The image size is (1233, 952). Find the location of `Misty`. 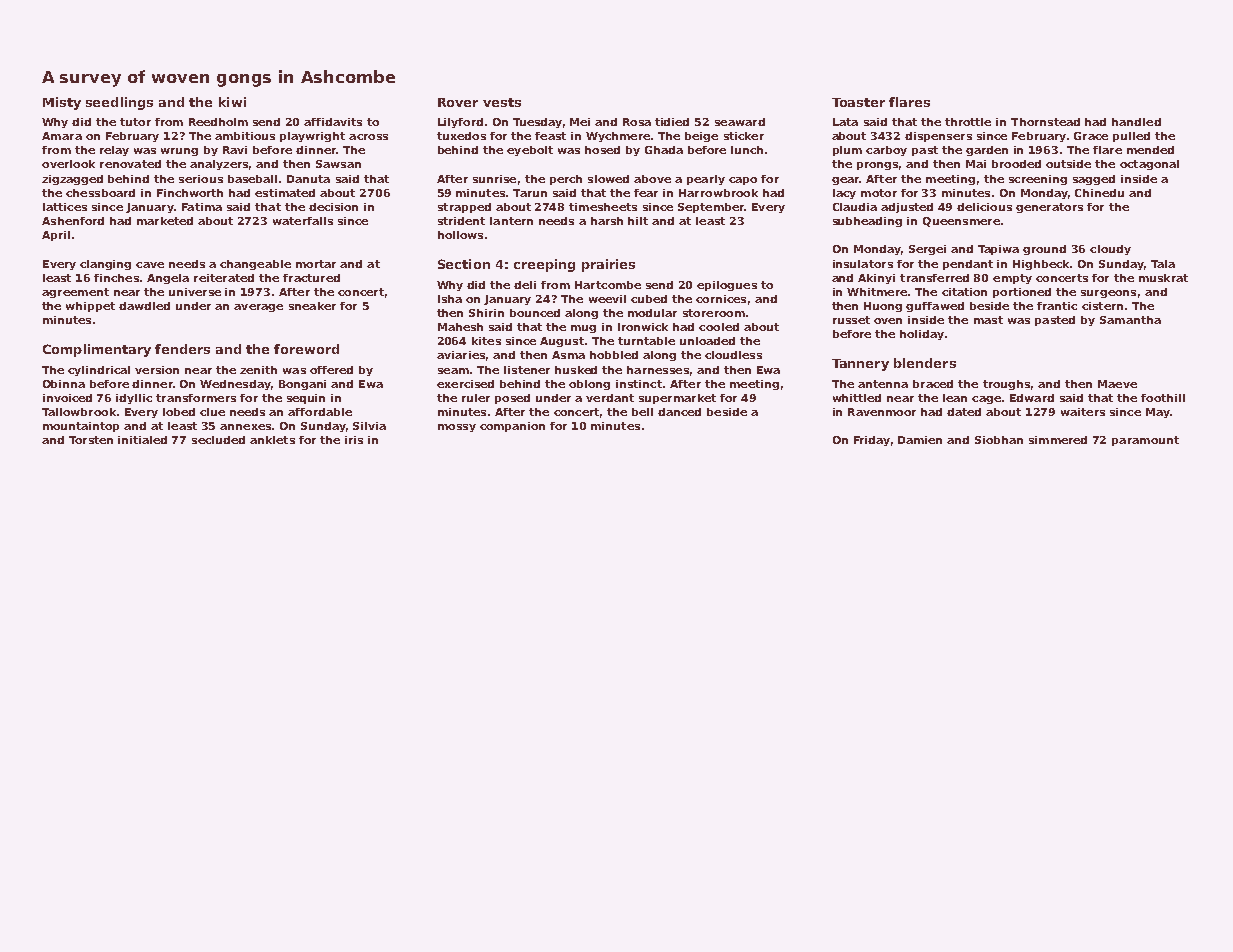

Misty is located at coordinates (62, 103).
